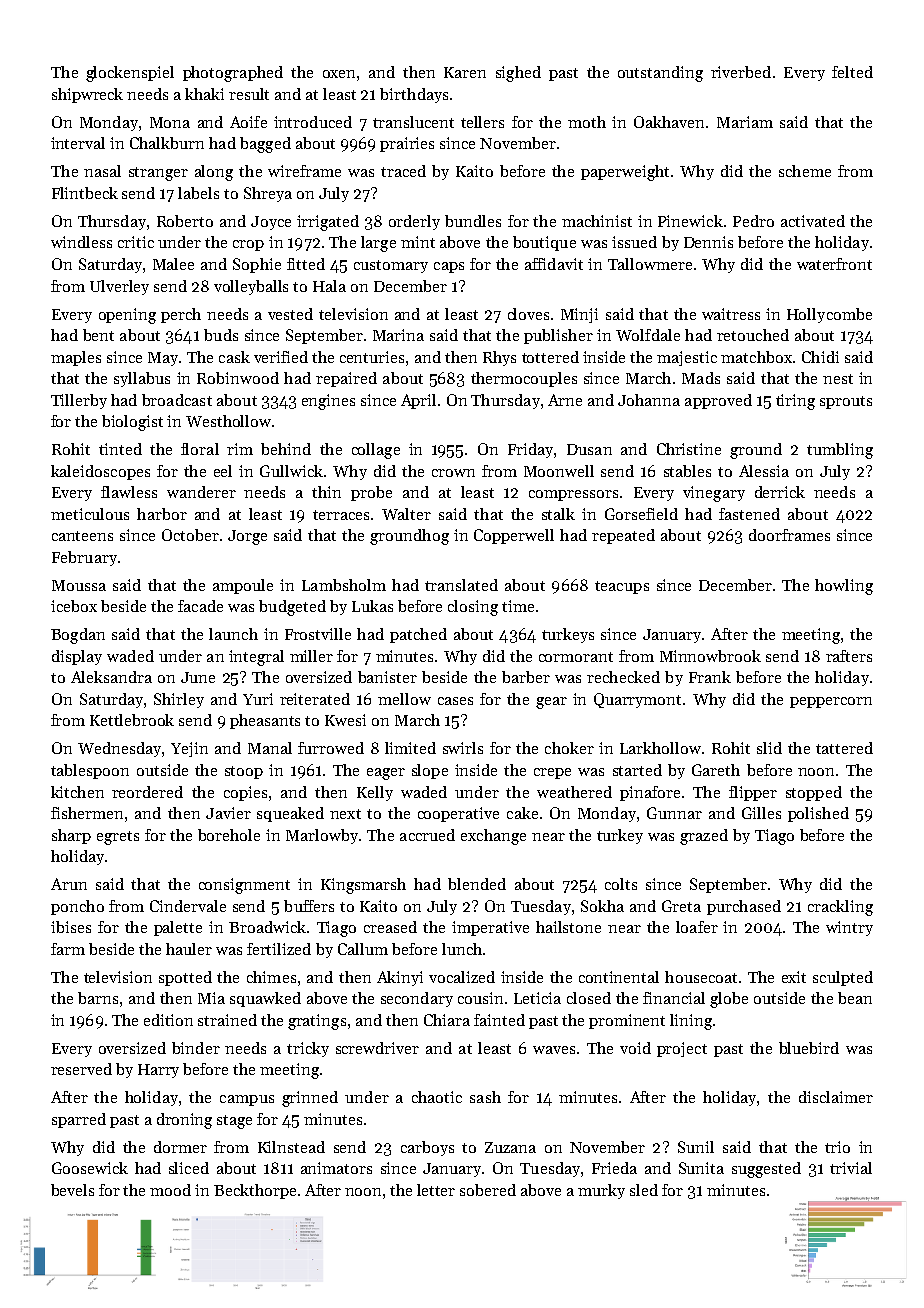 Image resolution: width=924 pixels, height=1308 pixels. What do you see at coordinates (180, 1147) in the image?
I see `dormer` at bounding box center [180, 1147].
